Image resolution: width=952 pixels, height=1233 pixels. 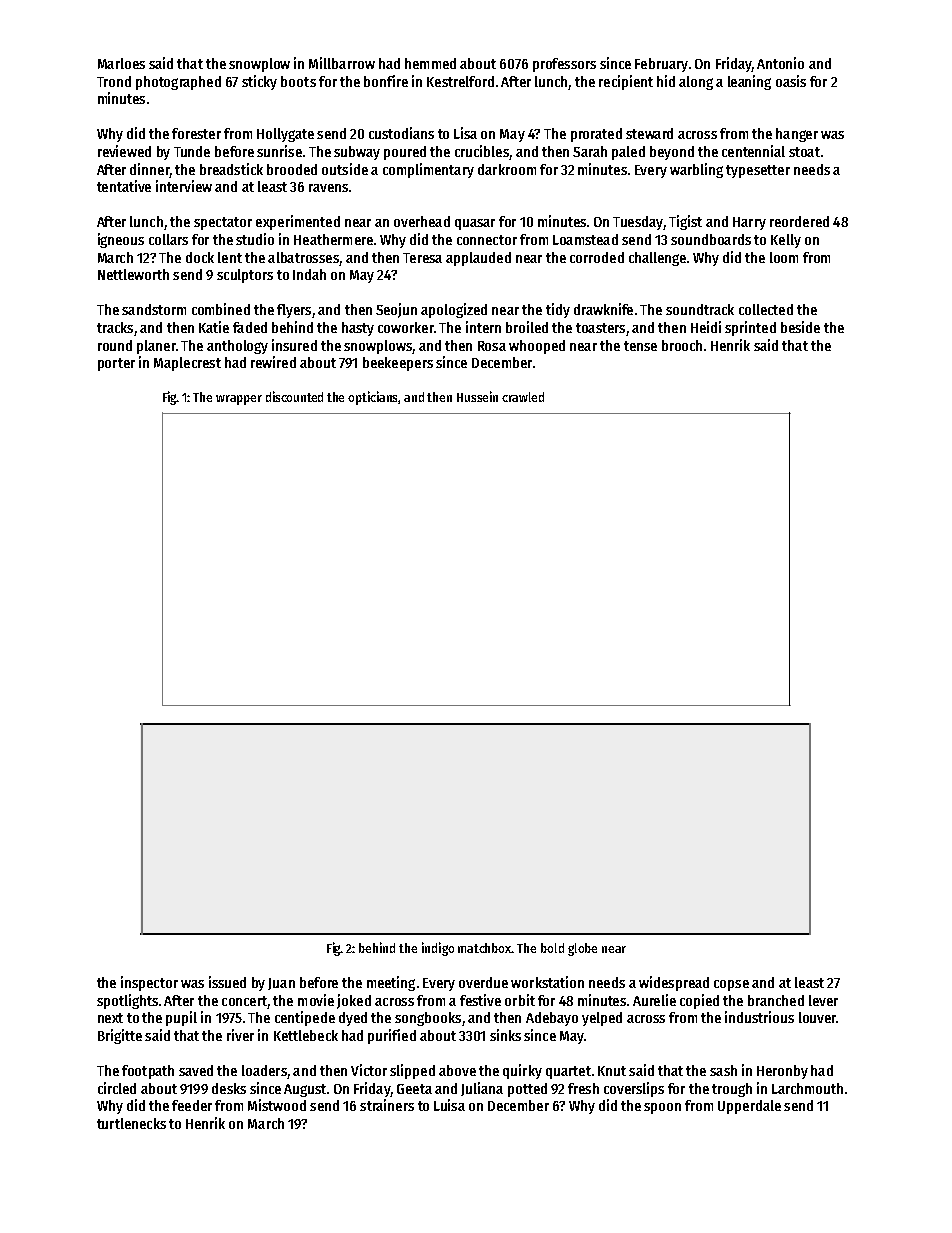 I want to click on professors, so click(x=564, y=65).
